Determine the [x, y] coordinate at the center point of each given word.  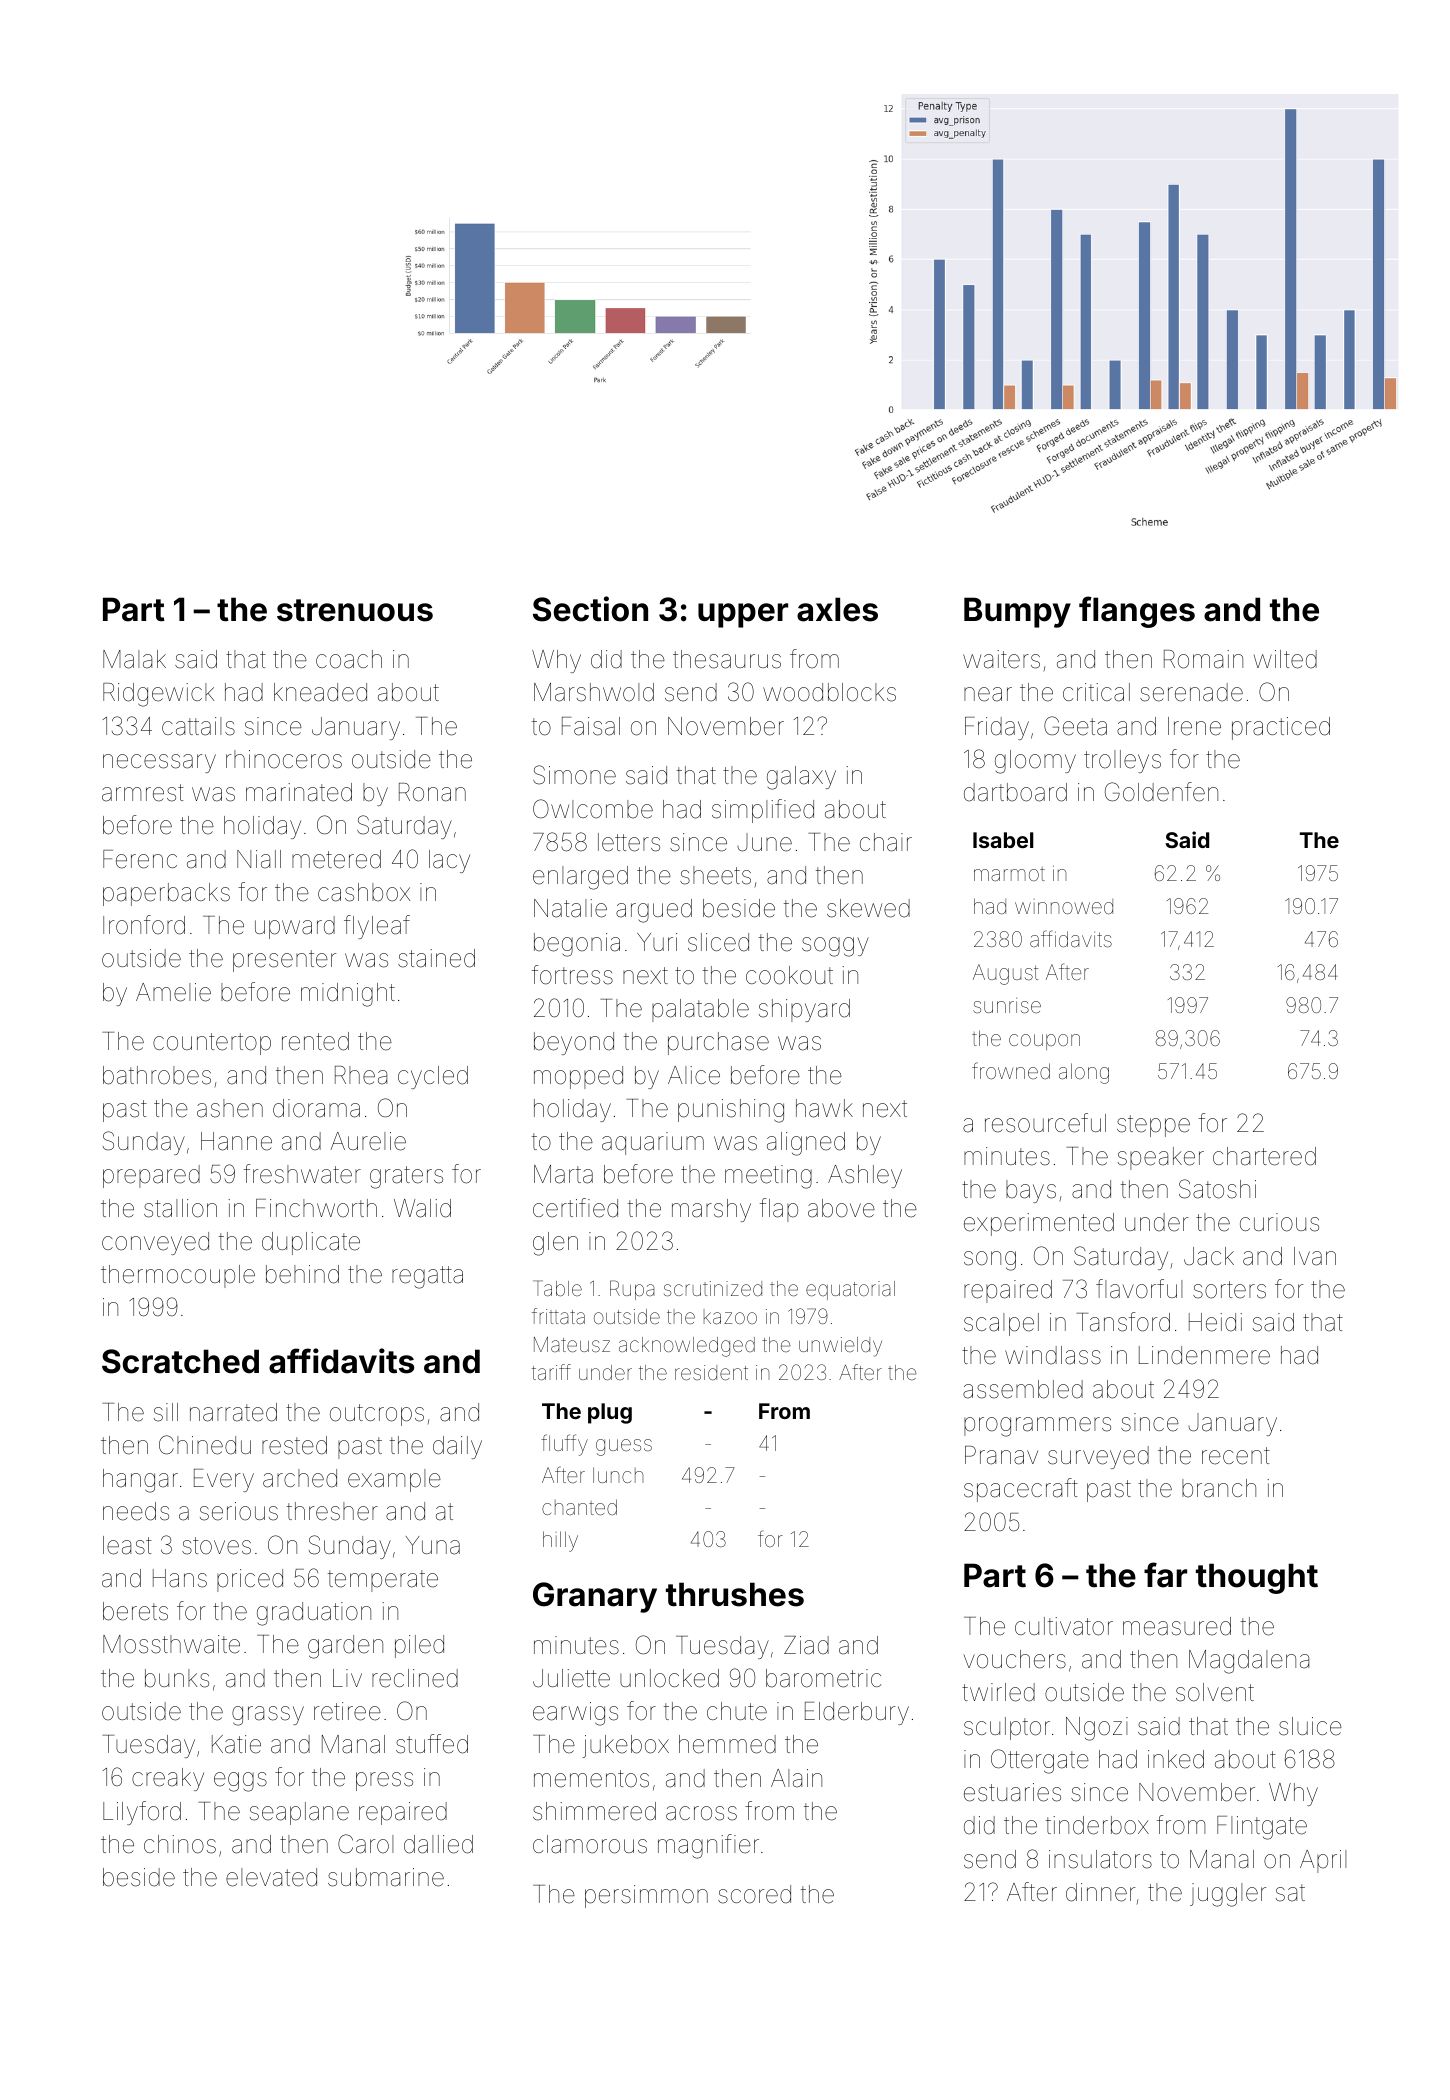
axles [837, 609]
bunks [177, 1678]
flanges [1137, 612]
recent [1236, 1456]
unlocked [669, 1678]
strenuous [355, 610]
